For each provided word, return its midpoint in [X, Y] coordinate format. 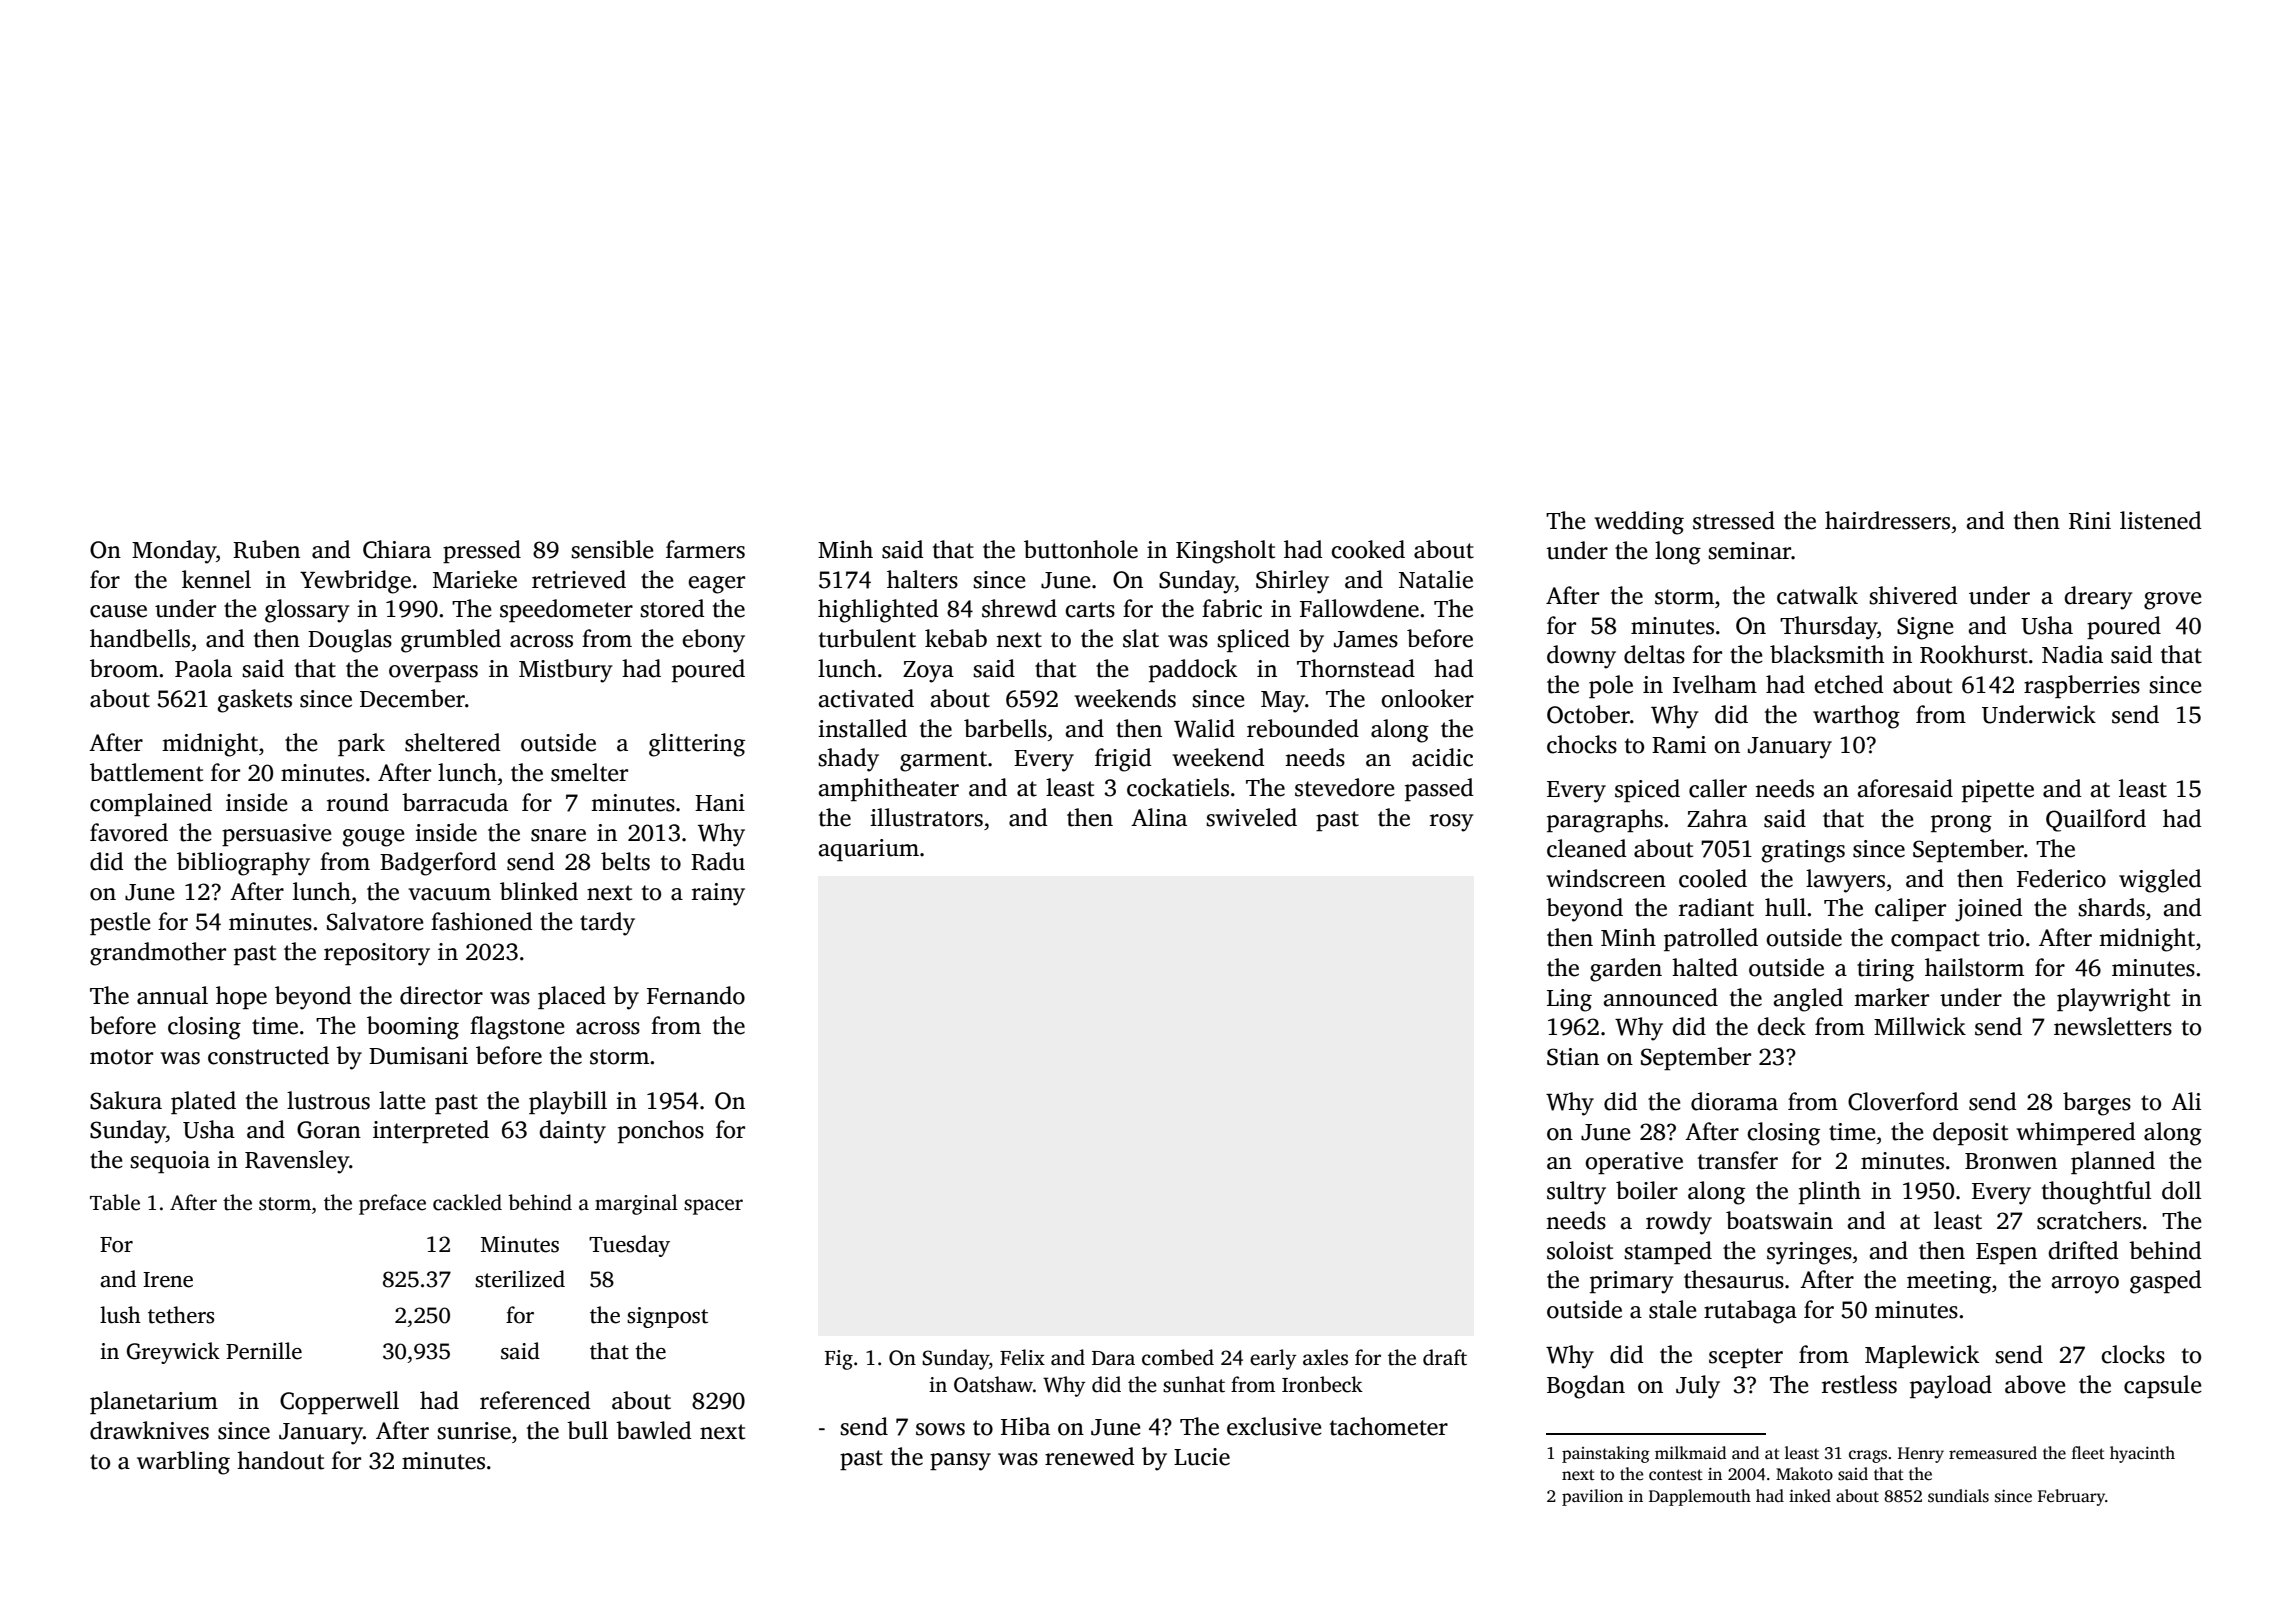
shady [848, 760]
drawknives [149, 1430]
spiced [1647, 790]
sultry [1576, 1193]
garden [1626, 970]
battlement [146, 772]
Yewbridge [355, 582]
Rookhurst [1974, 654]
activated [866, 698]
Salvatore [375, 921]
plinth [1830, 1192]
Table [115, 1202]
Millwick [1920, 1026]
